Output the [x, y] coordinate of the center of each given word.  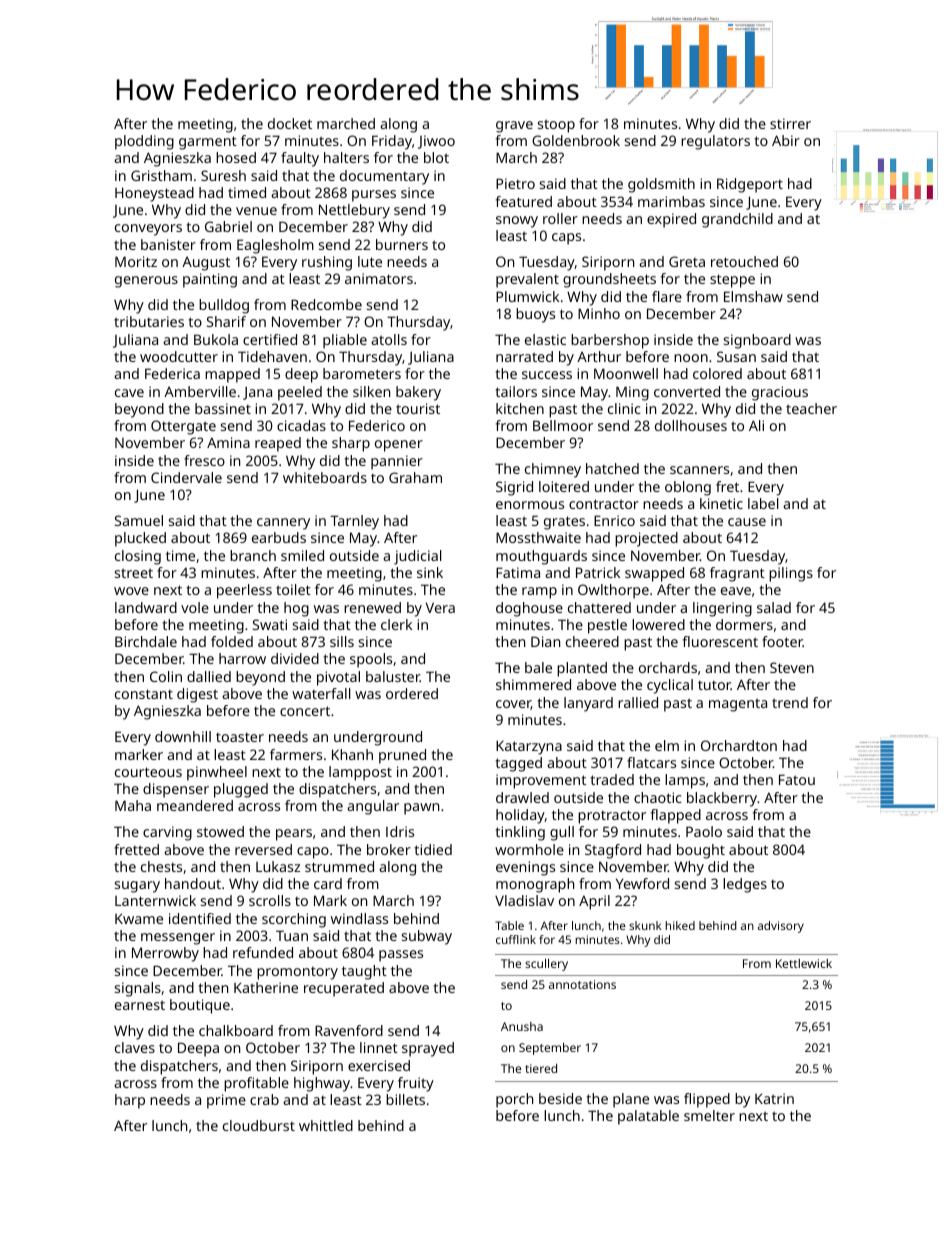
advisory [781, 927]
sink [430, 572]
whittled [326, 1125]
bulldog [224, 306]
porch [514, 1100]
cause [747, 522]
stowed [220, 831]
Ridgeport [750, 185]
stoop [556, 126]
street [134, 573]
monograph [535, 885]
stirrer [790, 123]
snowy [517, 222]
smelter [709, 1115]
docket [290, 123]
